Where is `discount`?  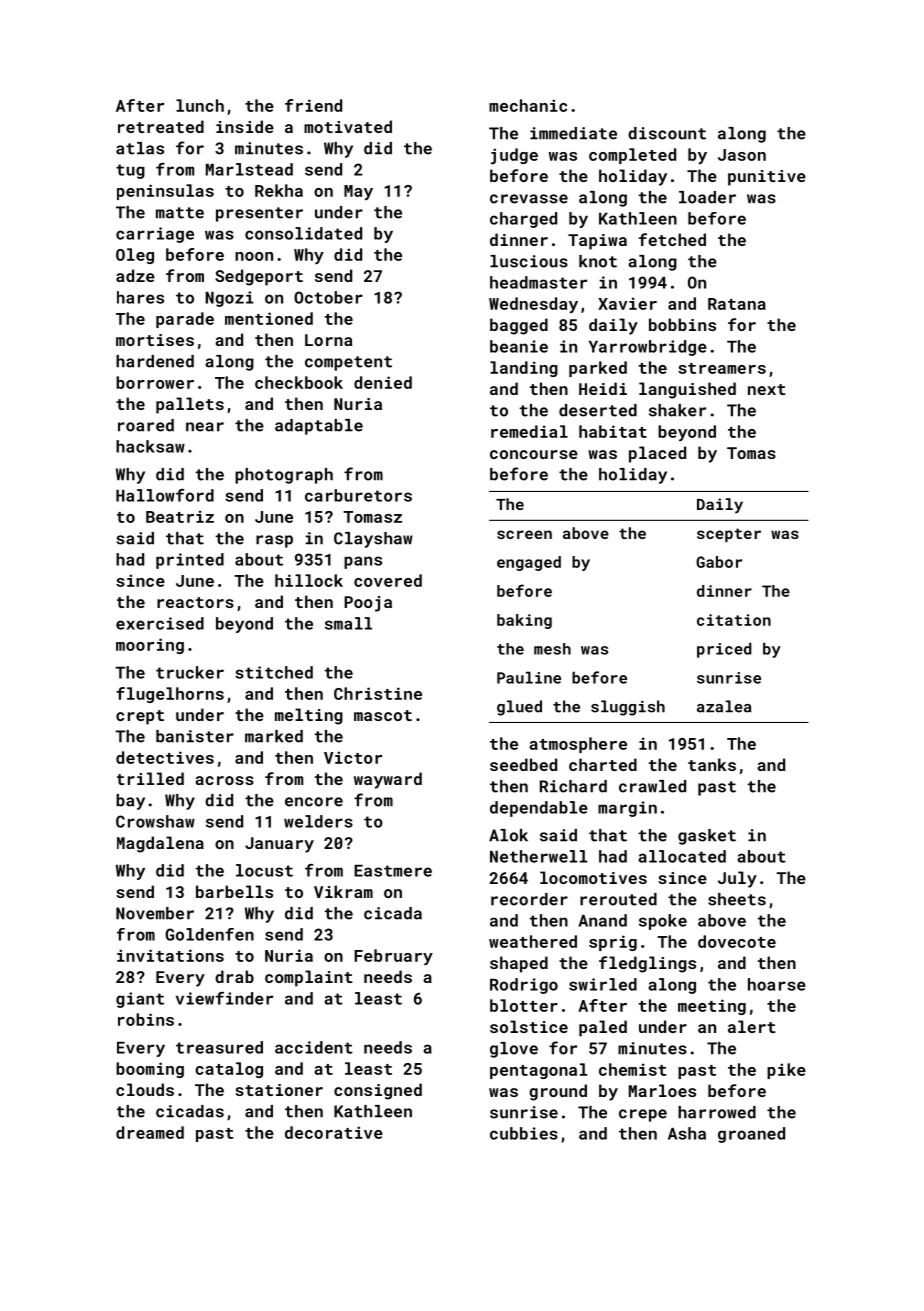 discount is located at coordinates (667, 133).
